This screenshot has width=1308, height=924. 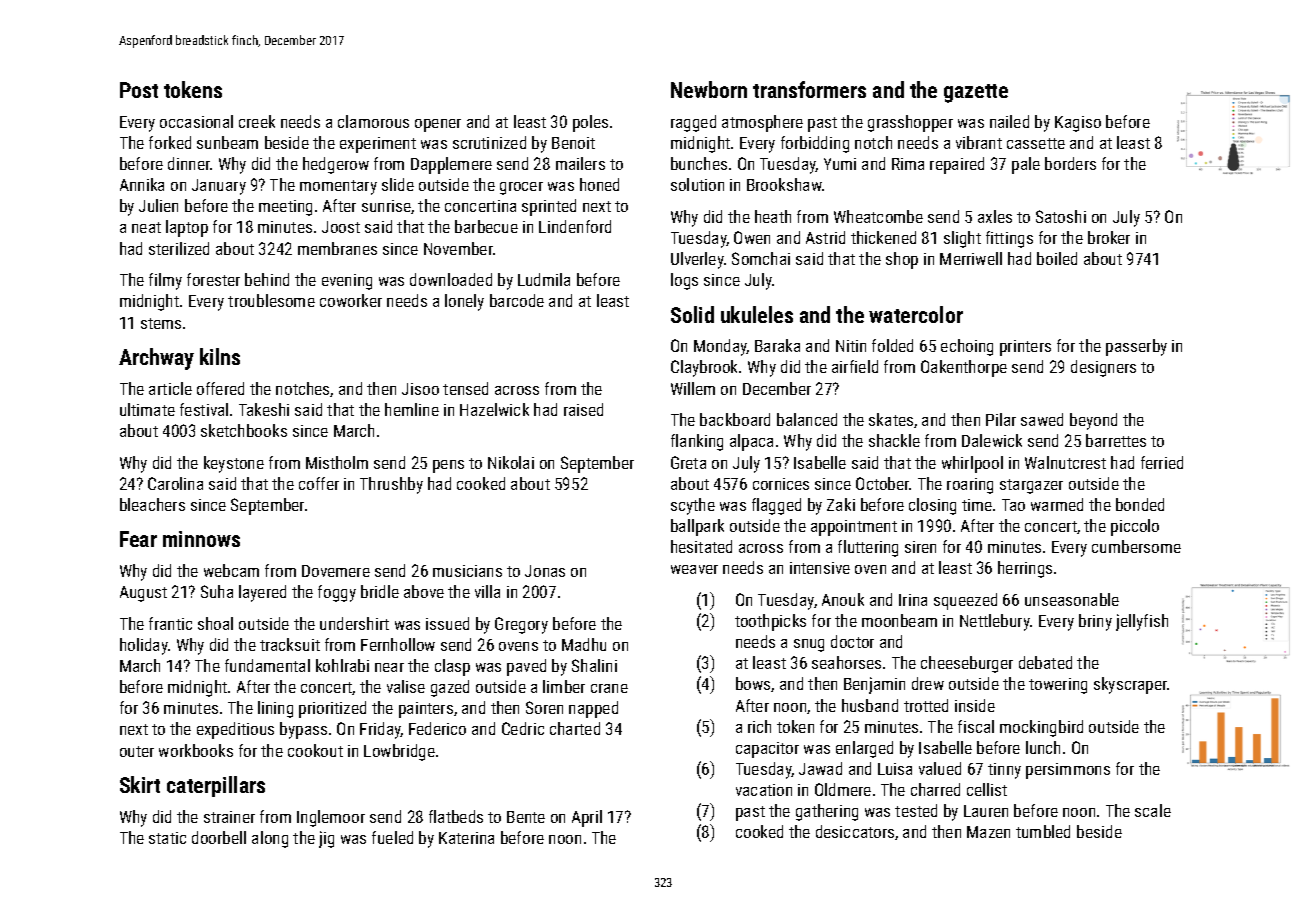 What do you see at coordinates (285, 208) in the screenshot?
I see `meeting` at bounding box center [285, 208].
